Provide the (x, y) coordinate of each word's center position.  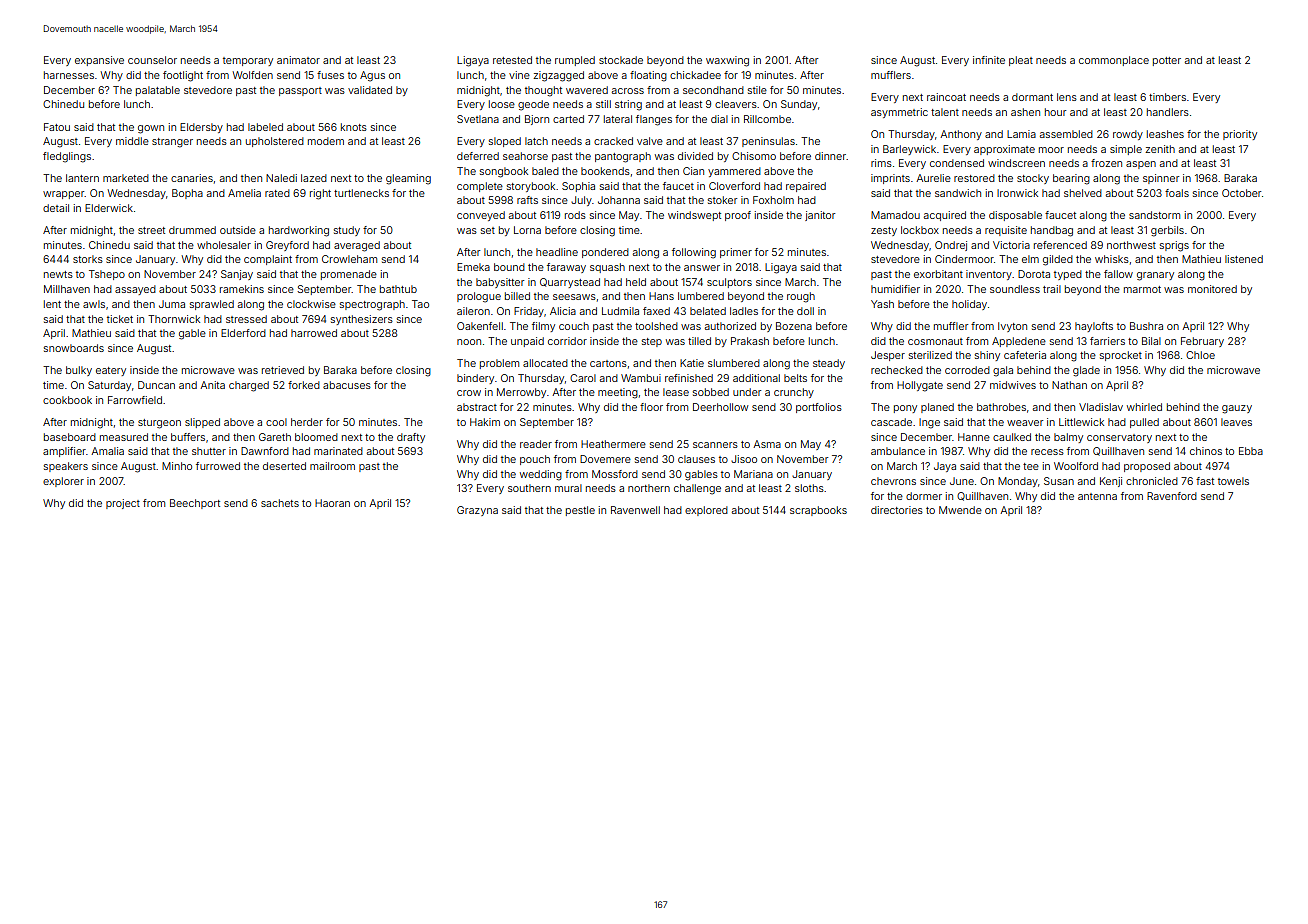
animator (298, 60)
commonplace (1114, 61)
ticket (120, 319)
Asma (767, 444)
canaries (192, 178)
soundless (1015, 289)
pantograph (623, 157)
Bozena (794, 326)
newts (58, 274)
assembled (1066, 134)
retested (512, 60)
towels (1233, 481)
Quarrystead (570, 283)
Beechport (195, 504)
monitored (1212, 289)
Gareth (275, 437)
